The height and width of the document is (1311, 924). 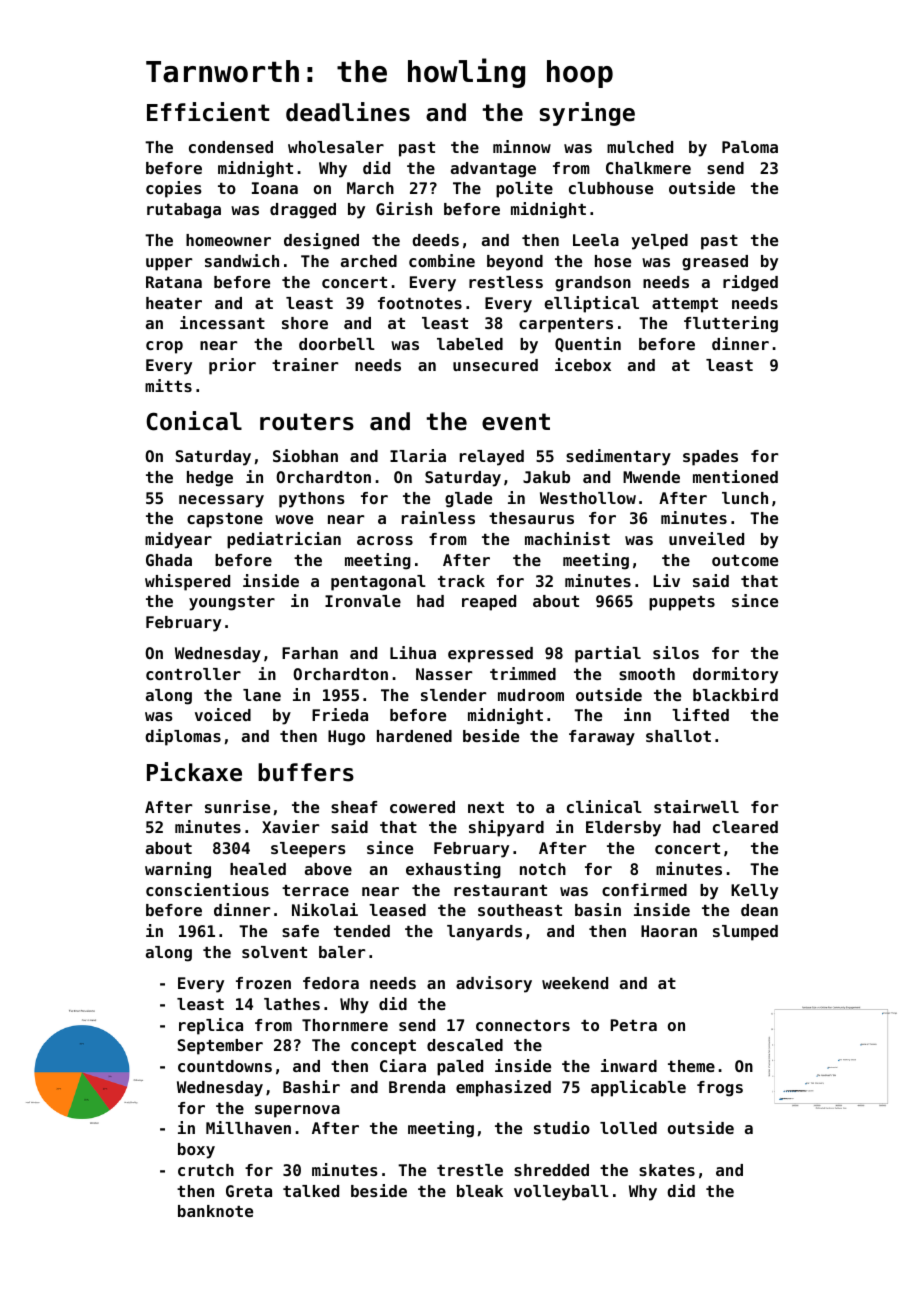 What do you see at coordinates (492, 458) in the document?
I see `relayed` at bounding box center [492, 458].
